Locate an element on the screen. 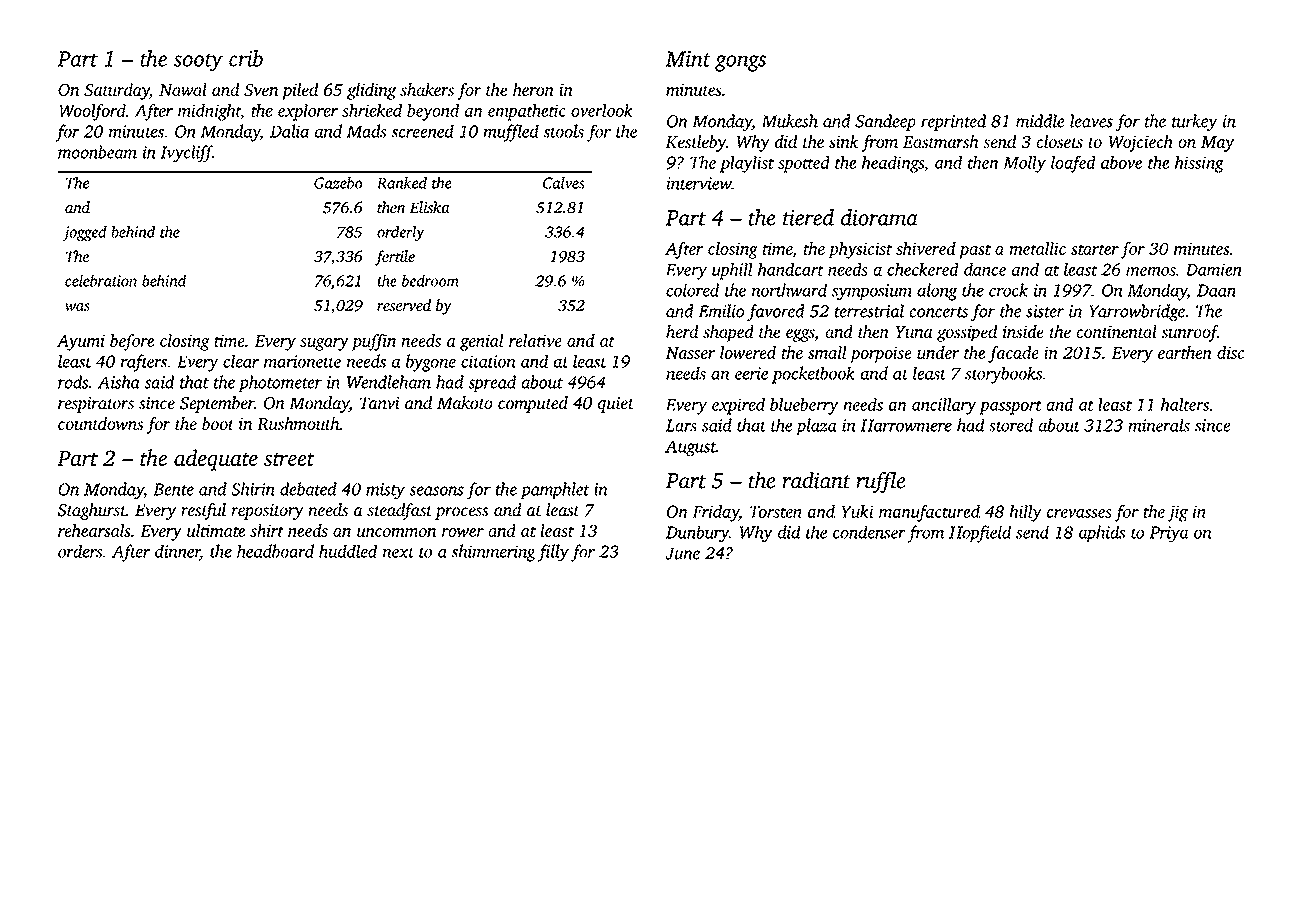 The height and width of the screenshot is (924, 1308). Mint is located at coordinates (688, 59).
